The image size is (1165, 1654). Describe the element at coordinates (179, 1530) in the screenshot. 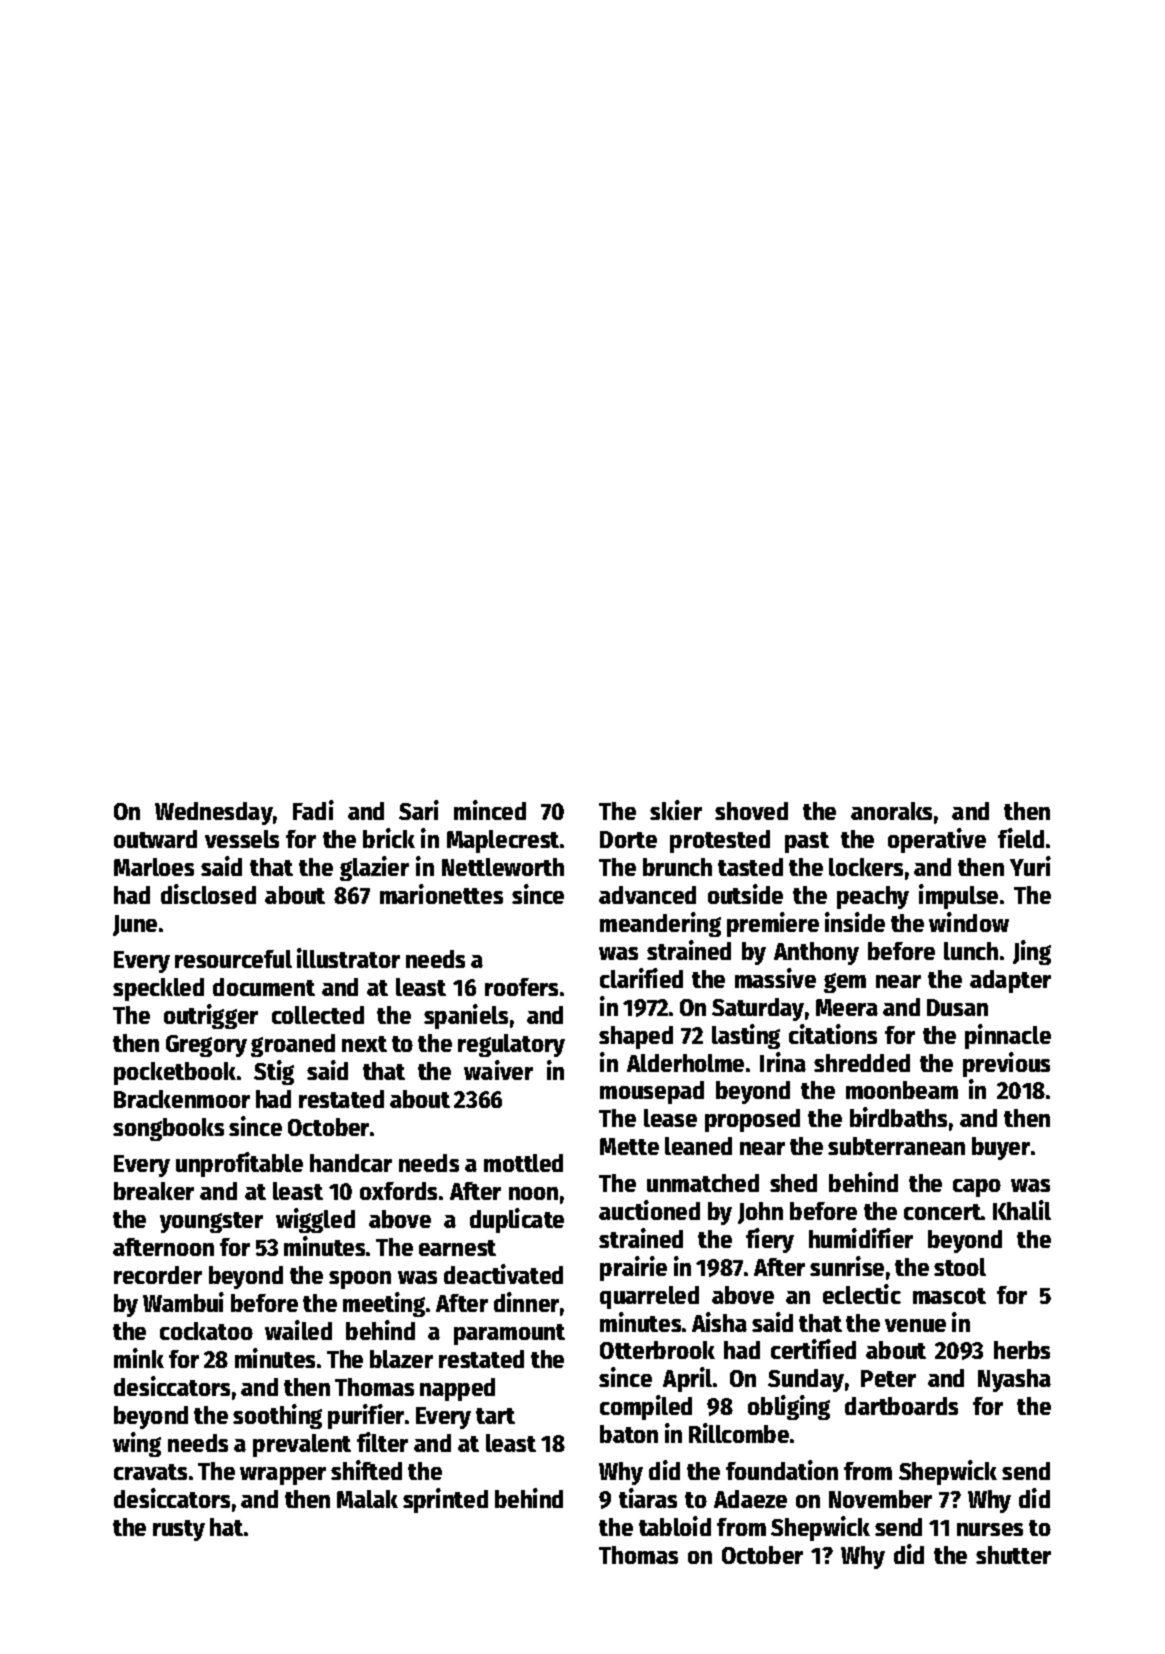

I see `rusty` at that location.
